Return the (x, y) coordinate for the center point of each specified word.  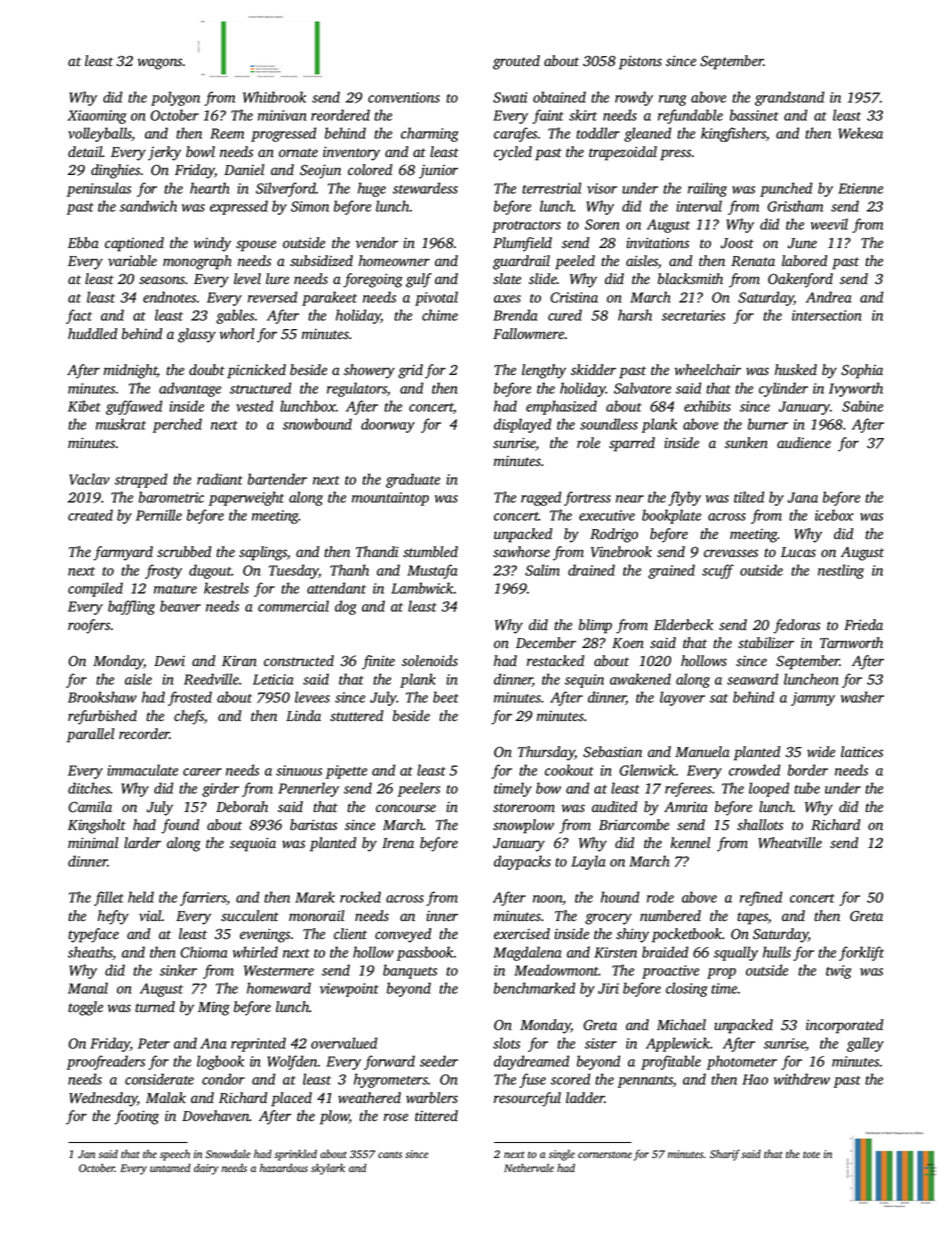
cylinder (783, 389)
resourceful (527, 1099)
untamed (170, 1167)
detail (85, 151)
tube (807, 788)
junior (438, 172)
